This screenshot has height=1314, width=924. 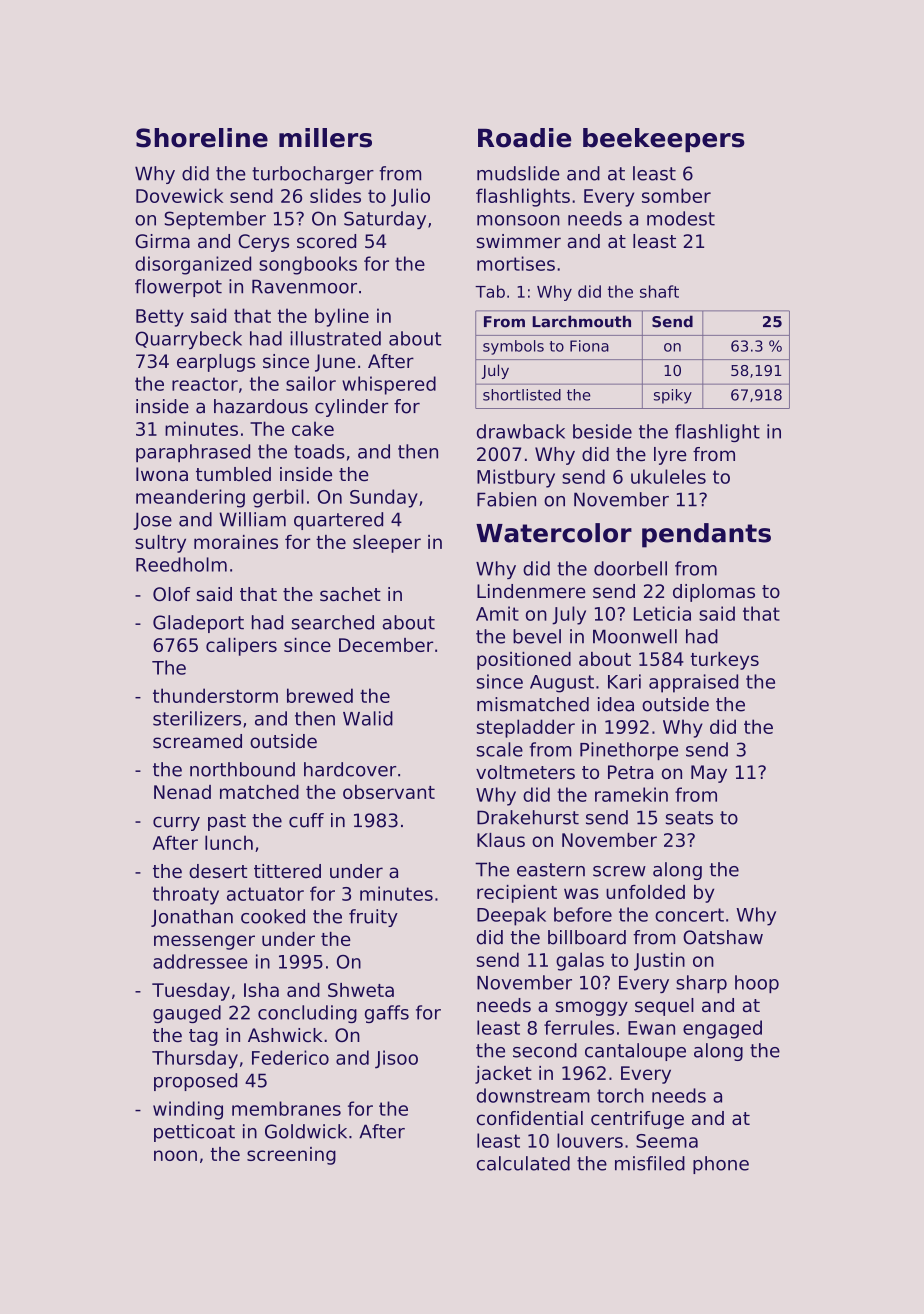 I want to click on Ravenmoor, so click(x=304, y=286).
